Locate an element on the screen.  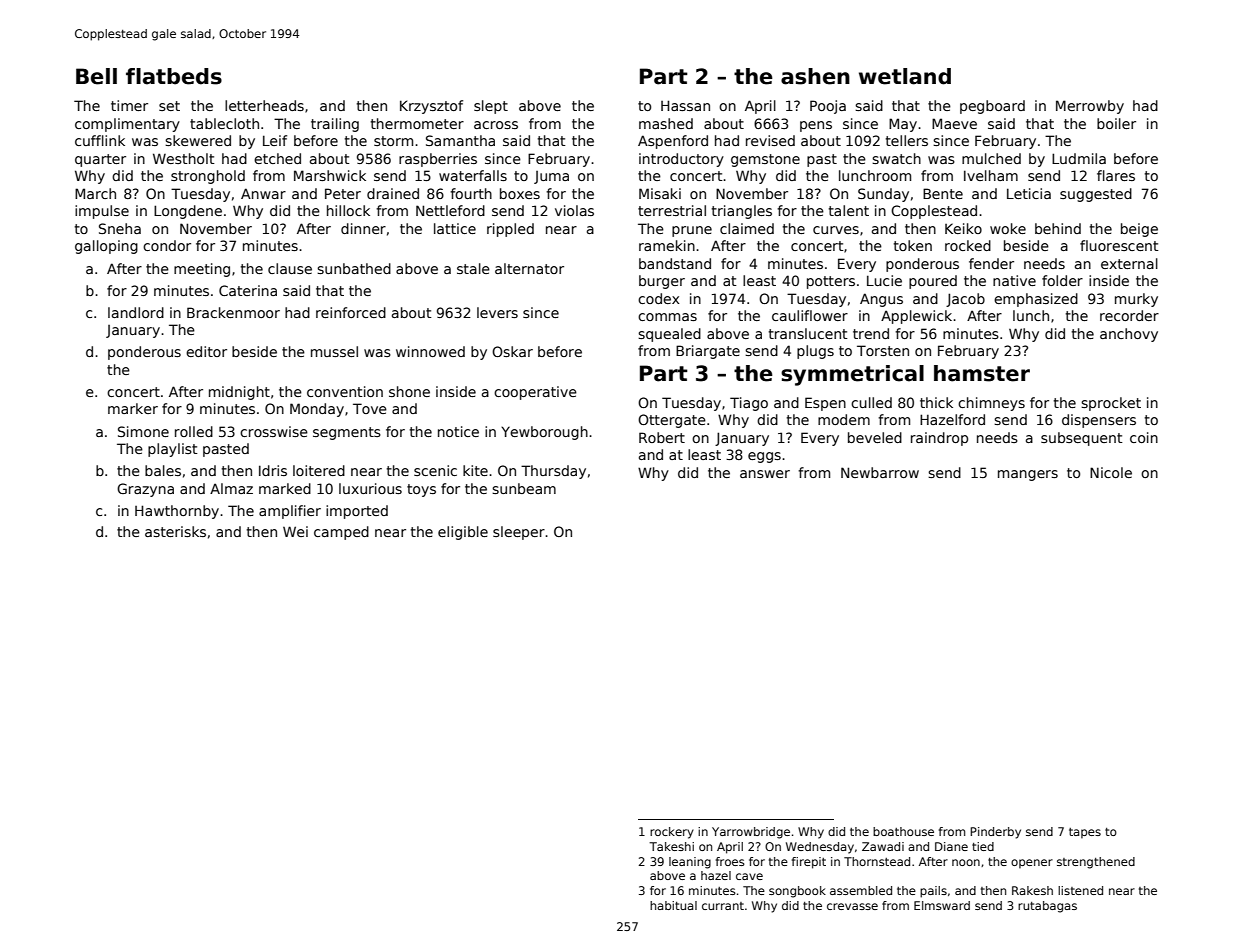
violas is located at coordinates (574, 210).
